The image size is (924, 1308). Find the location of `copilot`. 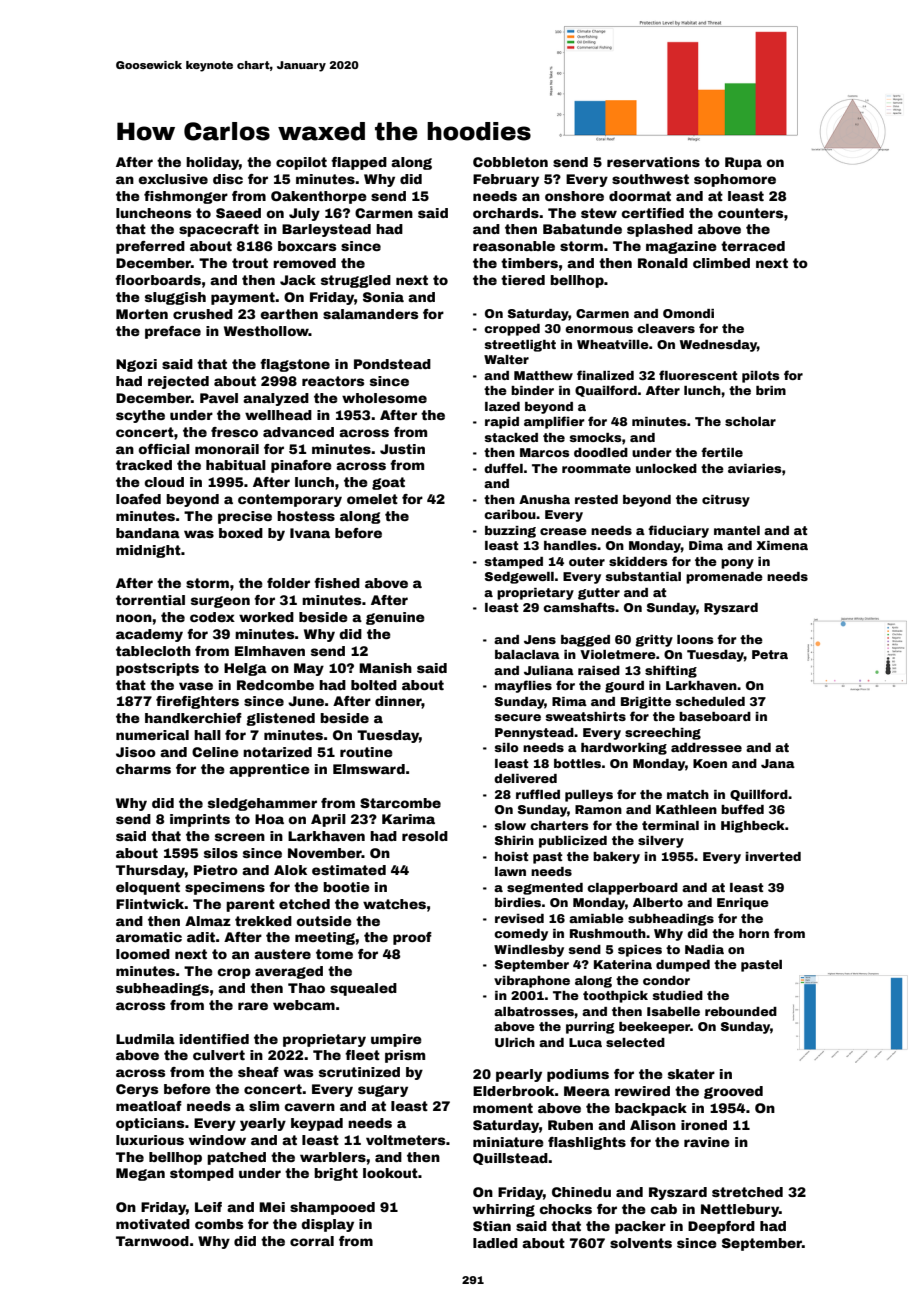

copilot is located at coordinates (301, 163).
